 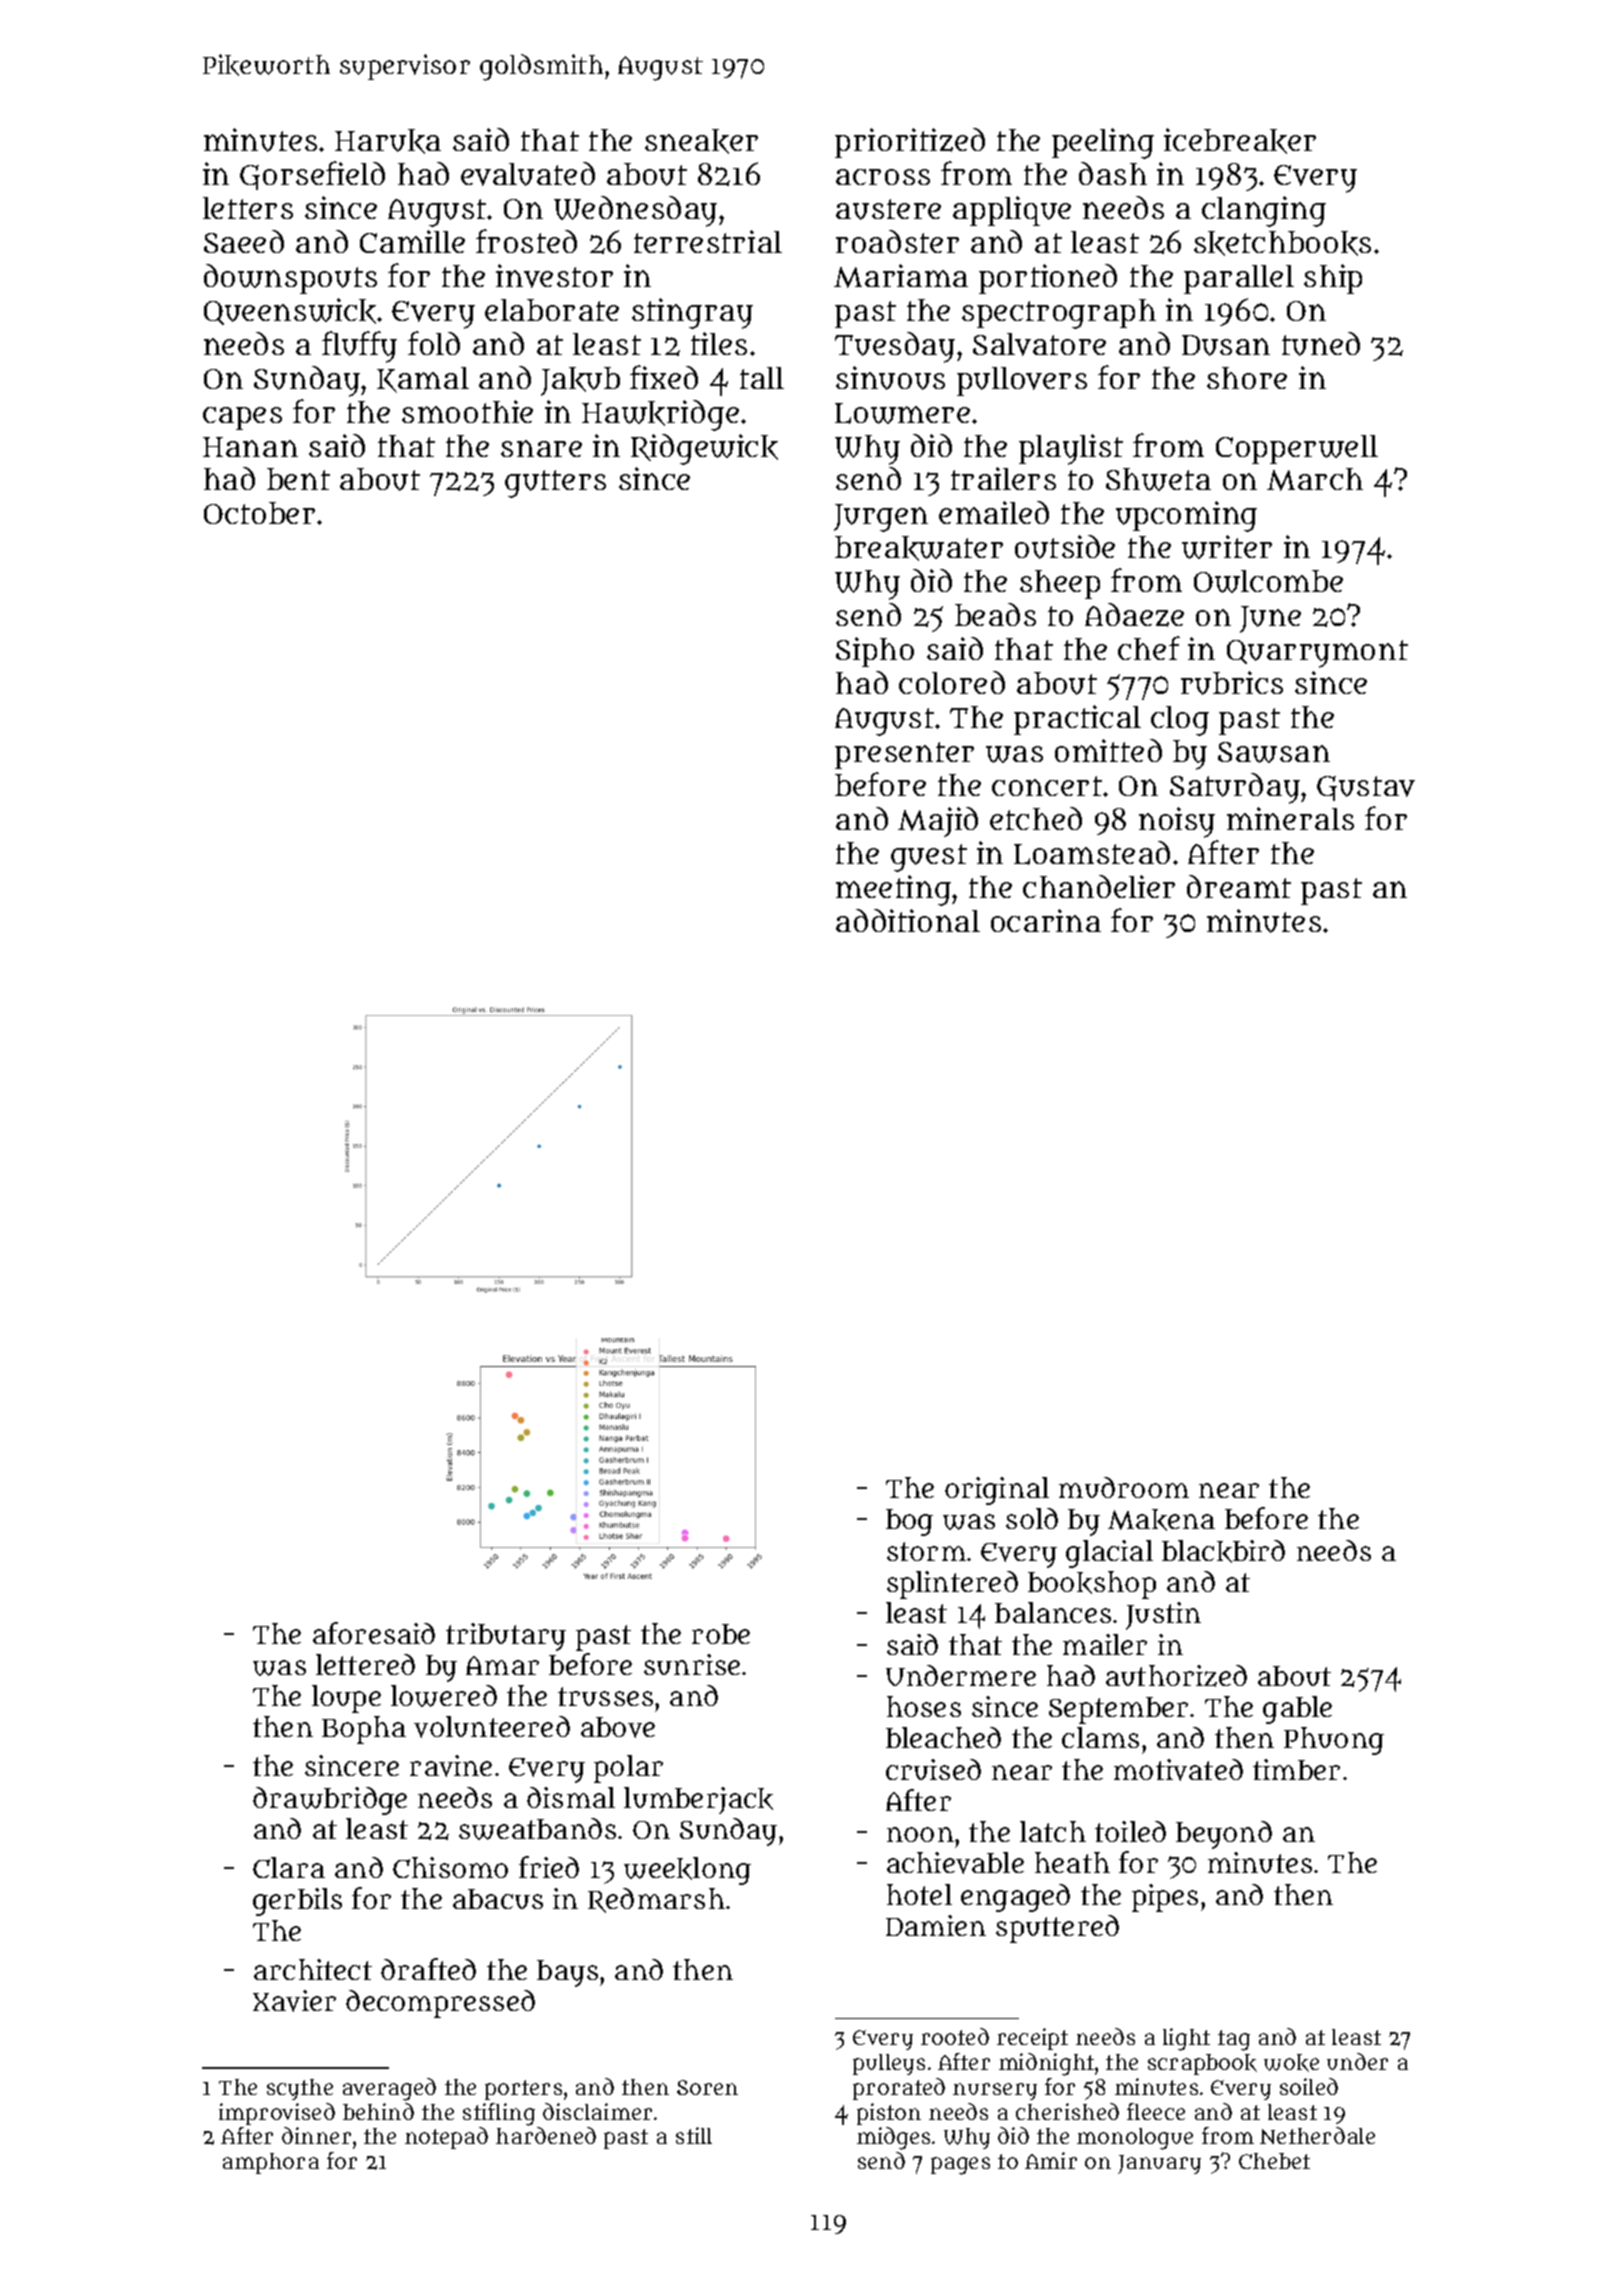 What do you see at coordinates (365, 1664) in the screenshot?
I see `lettered` at bounding box center [365, 1664].
